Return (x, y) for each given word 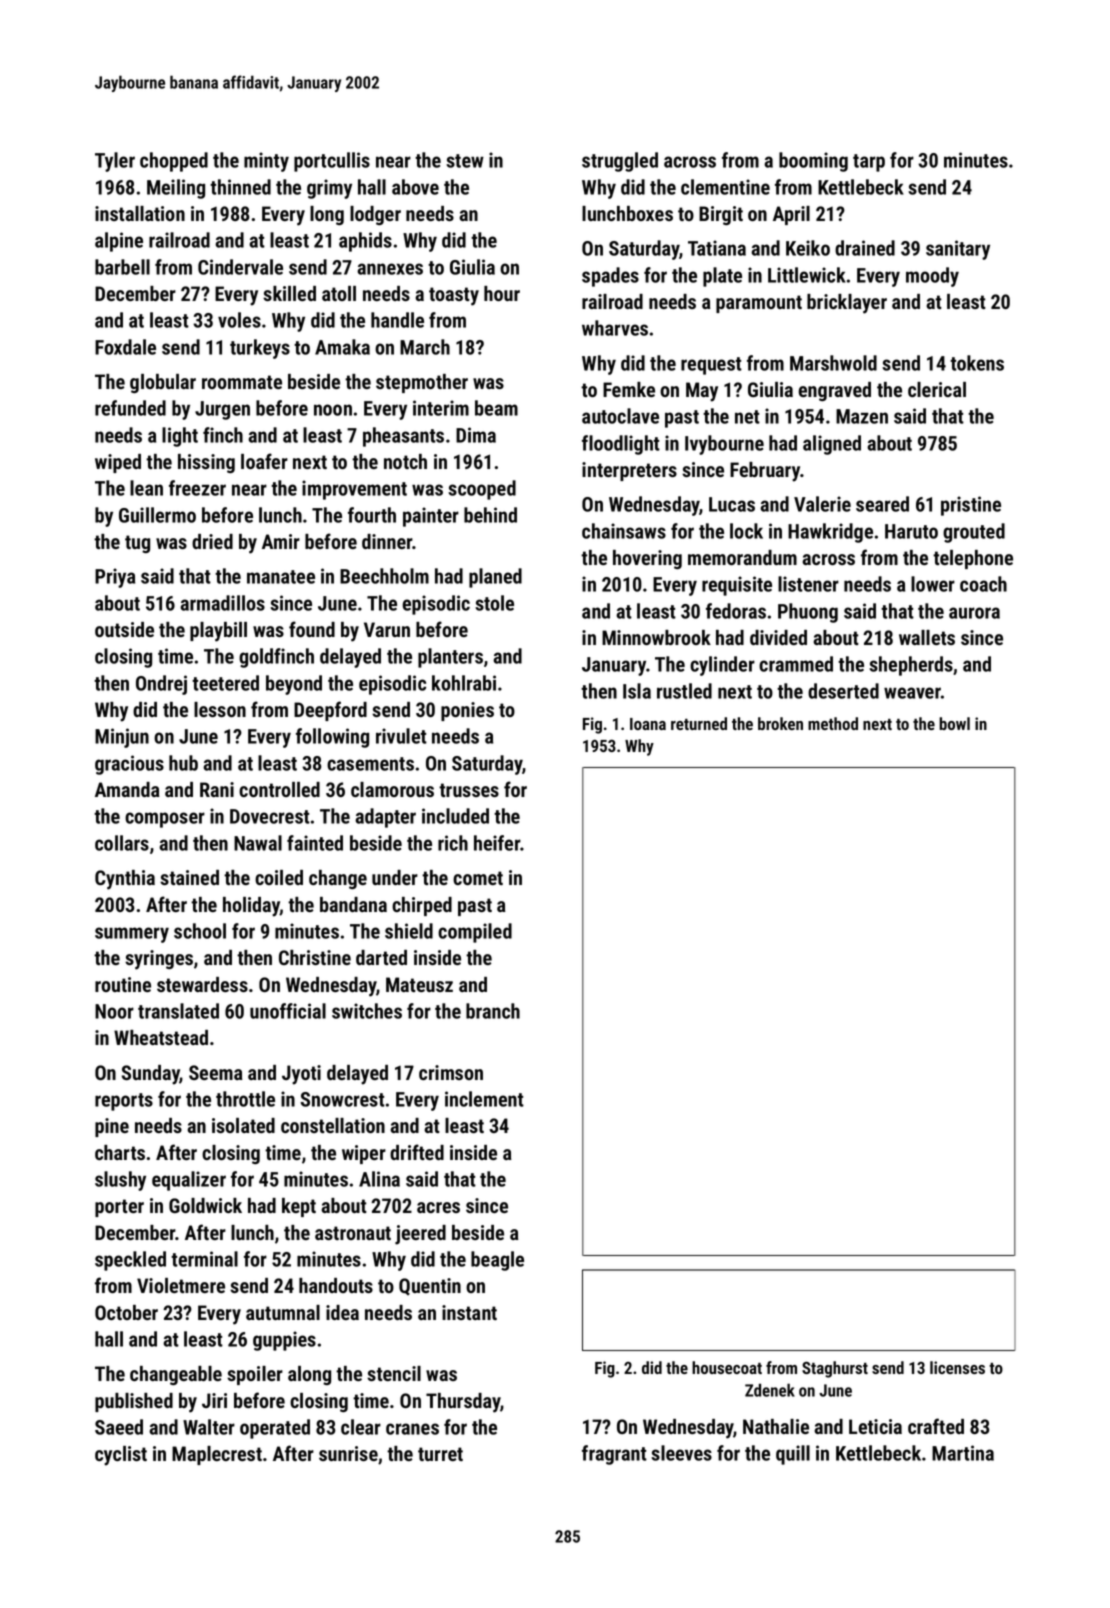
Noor (114, 1011)
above (415, 187)
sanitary (958, 250)
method (833, 723)
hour (502, 293)
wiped (118, 463)
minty (266, 162)
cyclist (121, 1456)
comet (478, 878)
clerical (937, 389)
